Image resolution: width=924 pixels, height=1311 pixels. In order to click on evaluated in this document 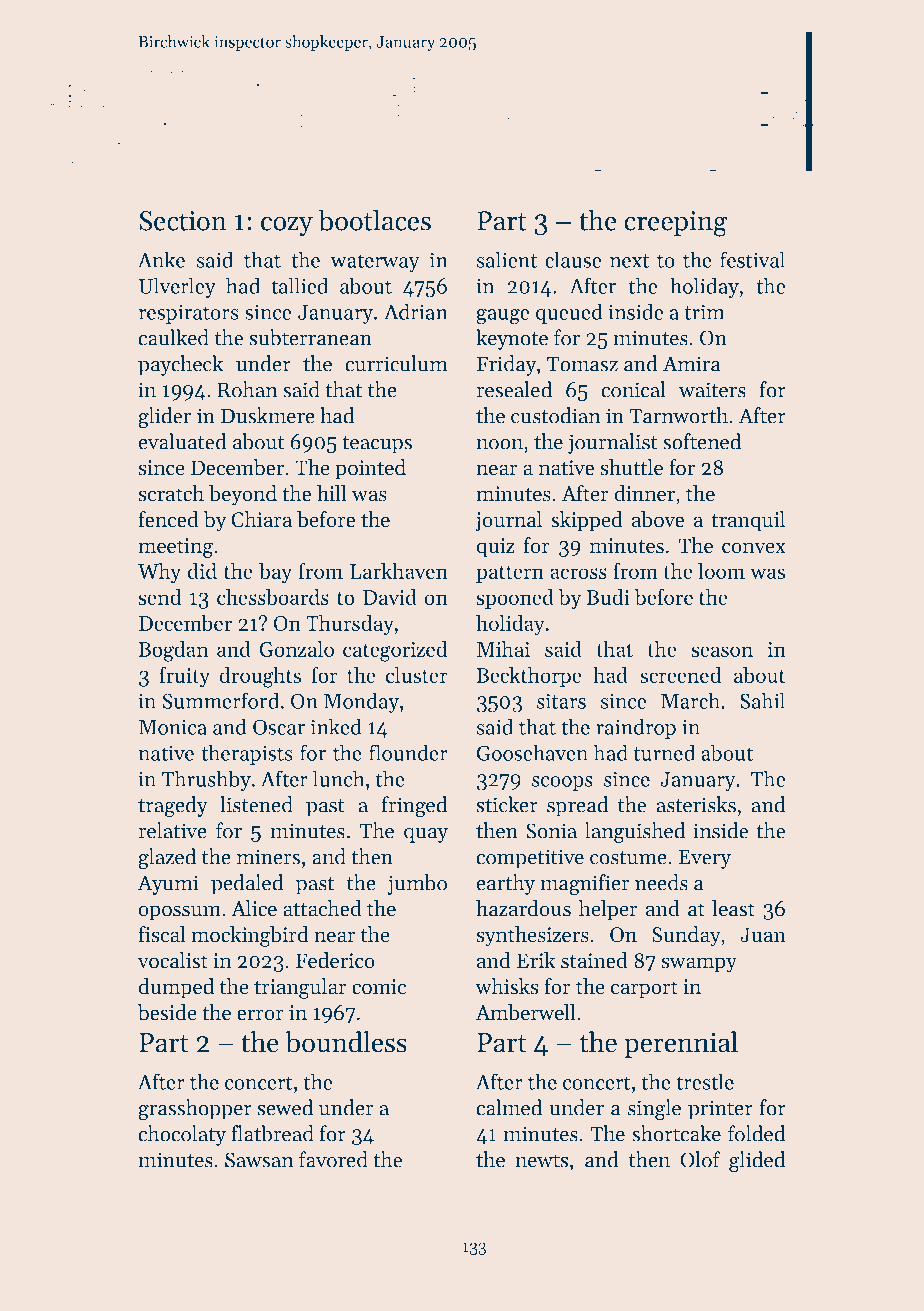, I will do `click(183, 441)`.
